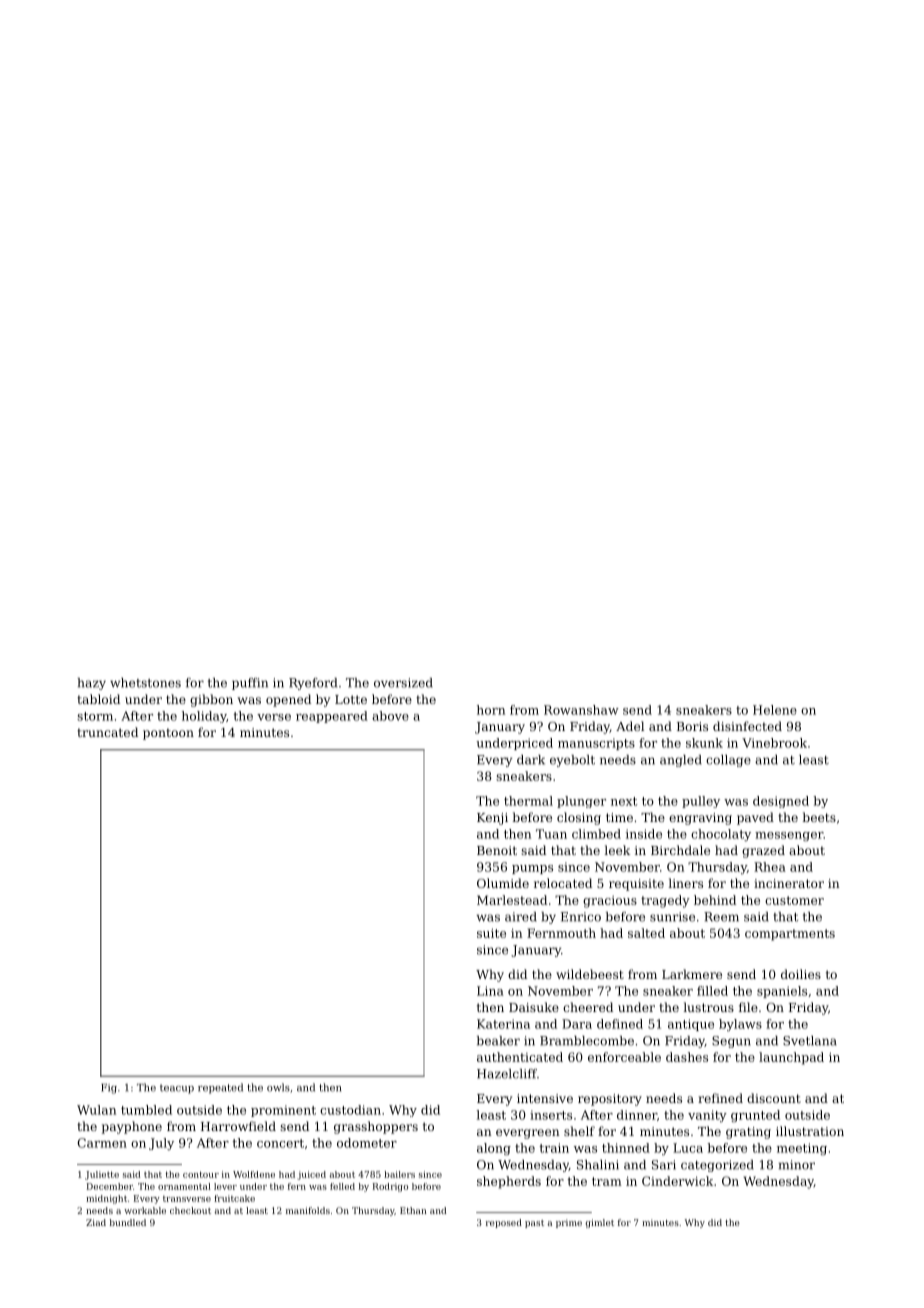 The image size is (924, 1308). I want to click on grasshoppers, so click(376, 1127).
